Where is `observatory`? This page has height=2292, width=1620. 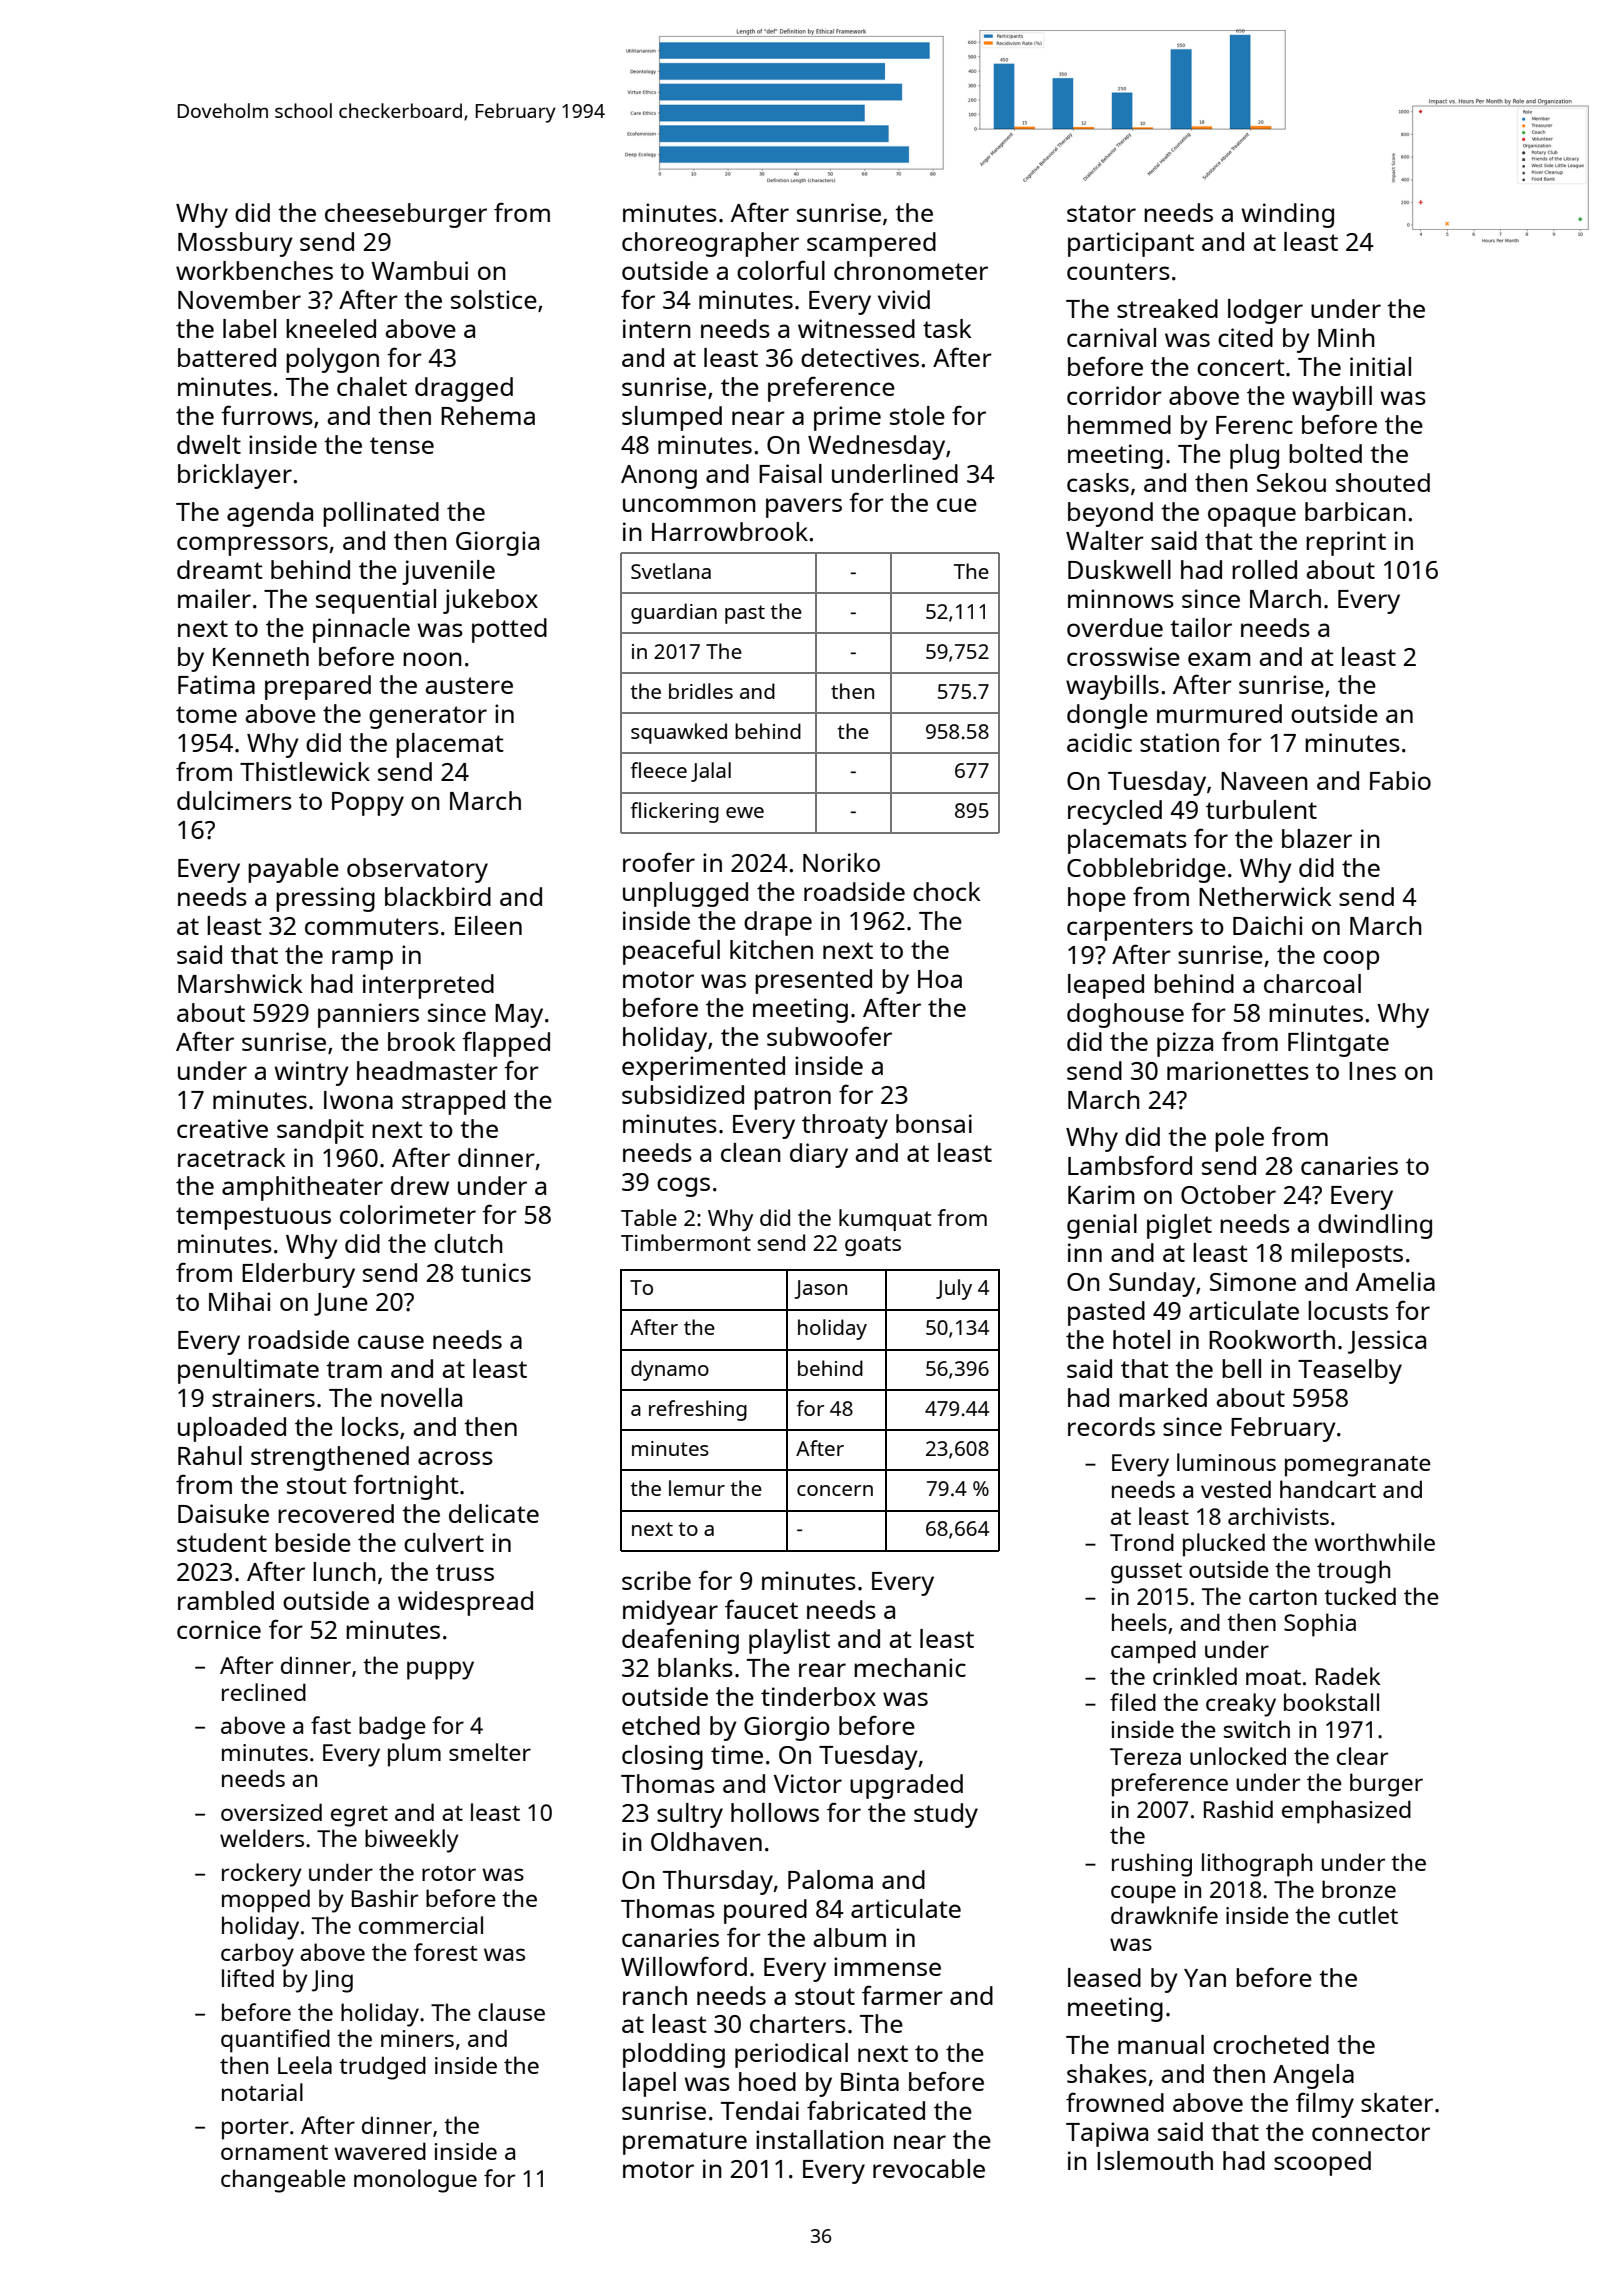
observatory is located at coordinates (417, 870).
